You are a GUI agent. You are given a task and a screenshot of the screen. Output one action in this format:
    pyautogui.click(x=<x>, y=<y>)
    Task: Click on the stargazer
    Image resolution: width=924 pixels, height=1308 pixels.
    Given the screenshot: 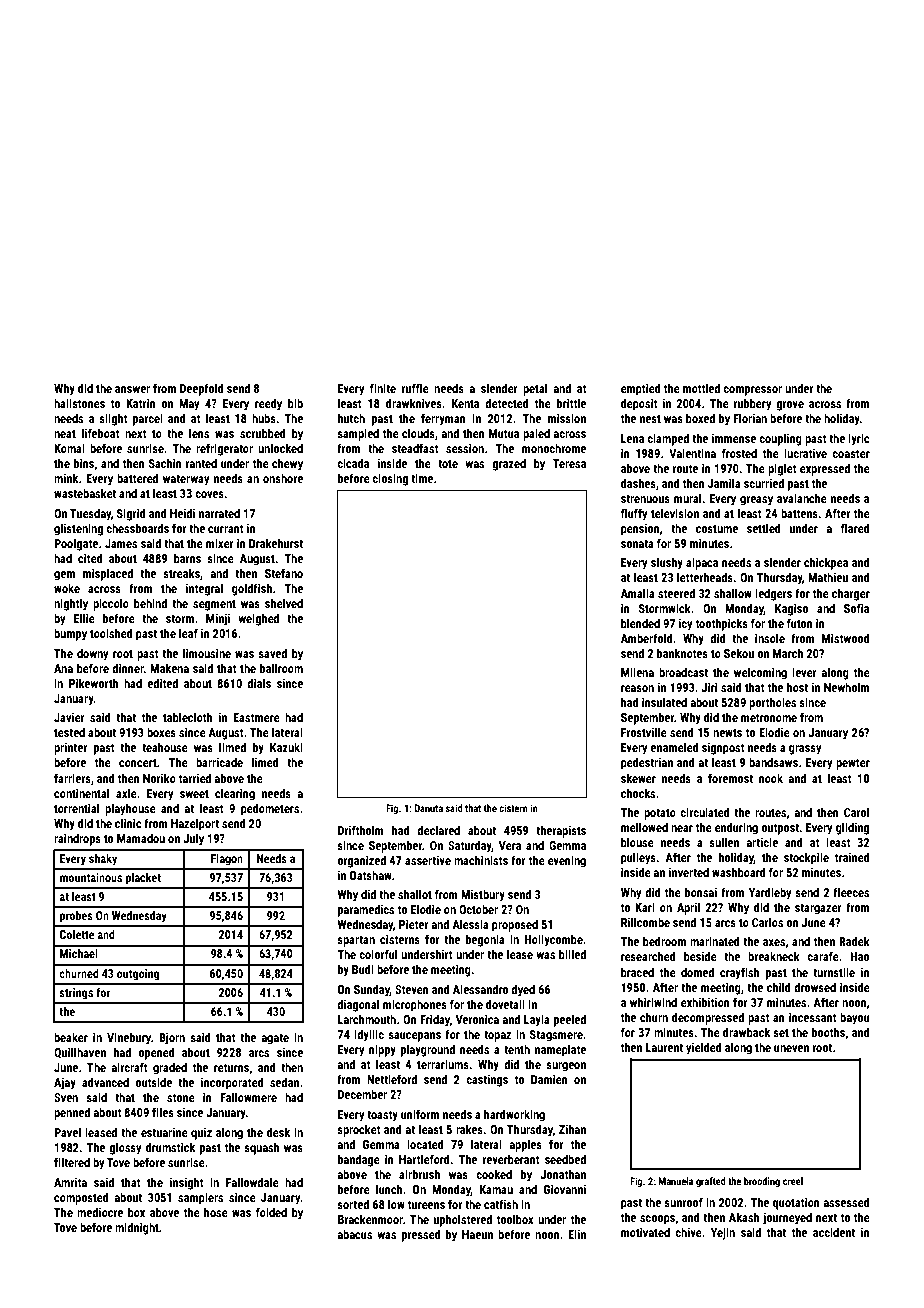 What is the action you would take?
    pyautogui.click(x=818, y=909)
